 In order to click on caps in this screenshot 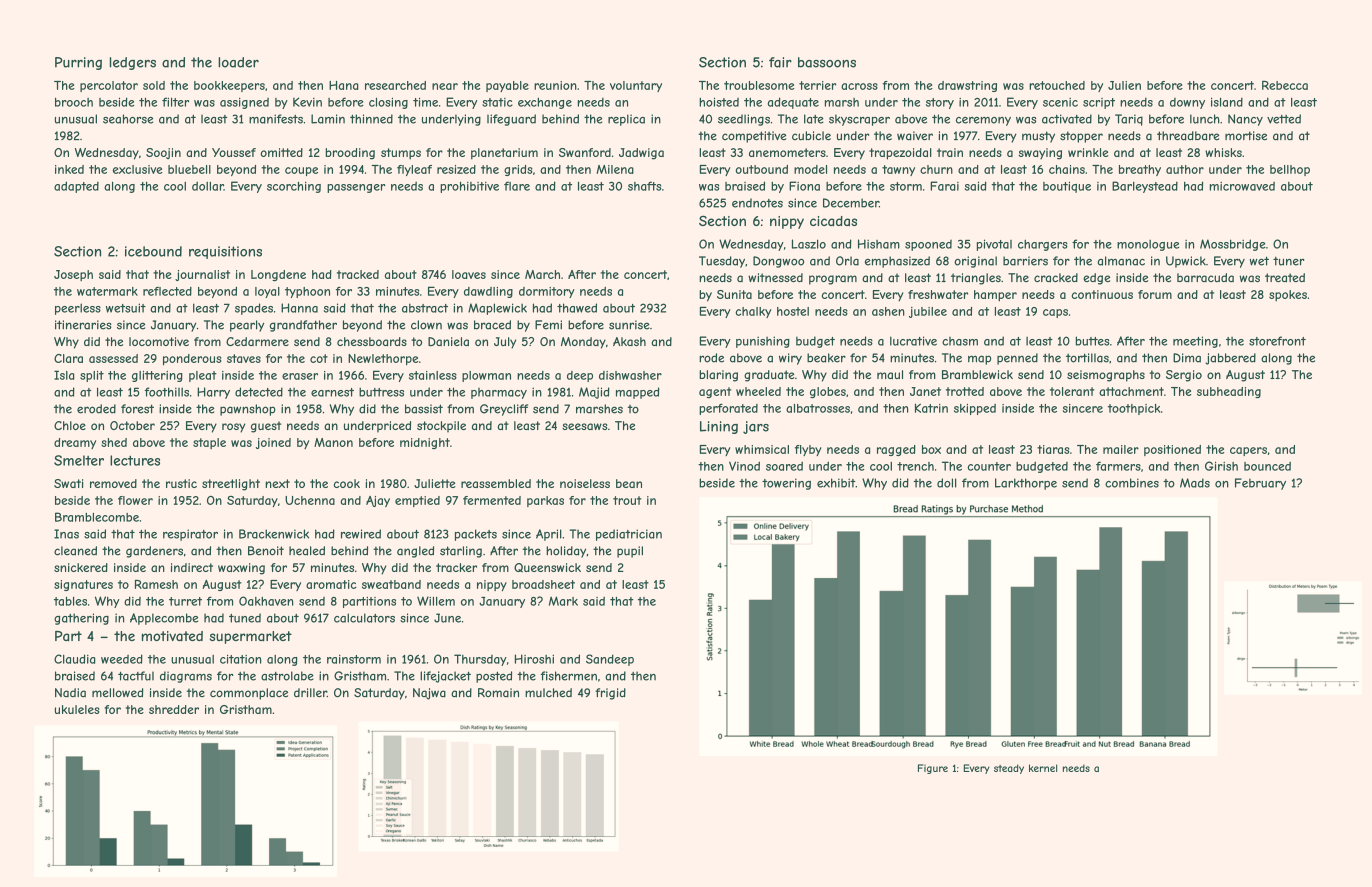, I will do `click(1055, 313)`.
